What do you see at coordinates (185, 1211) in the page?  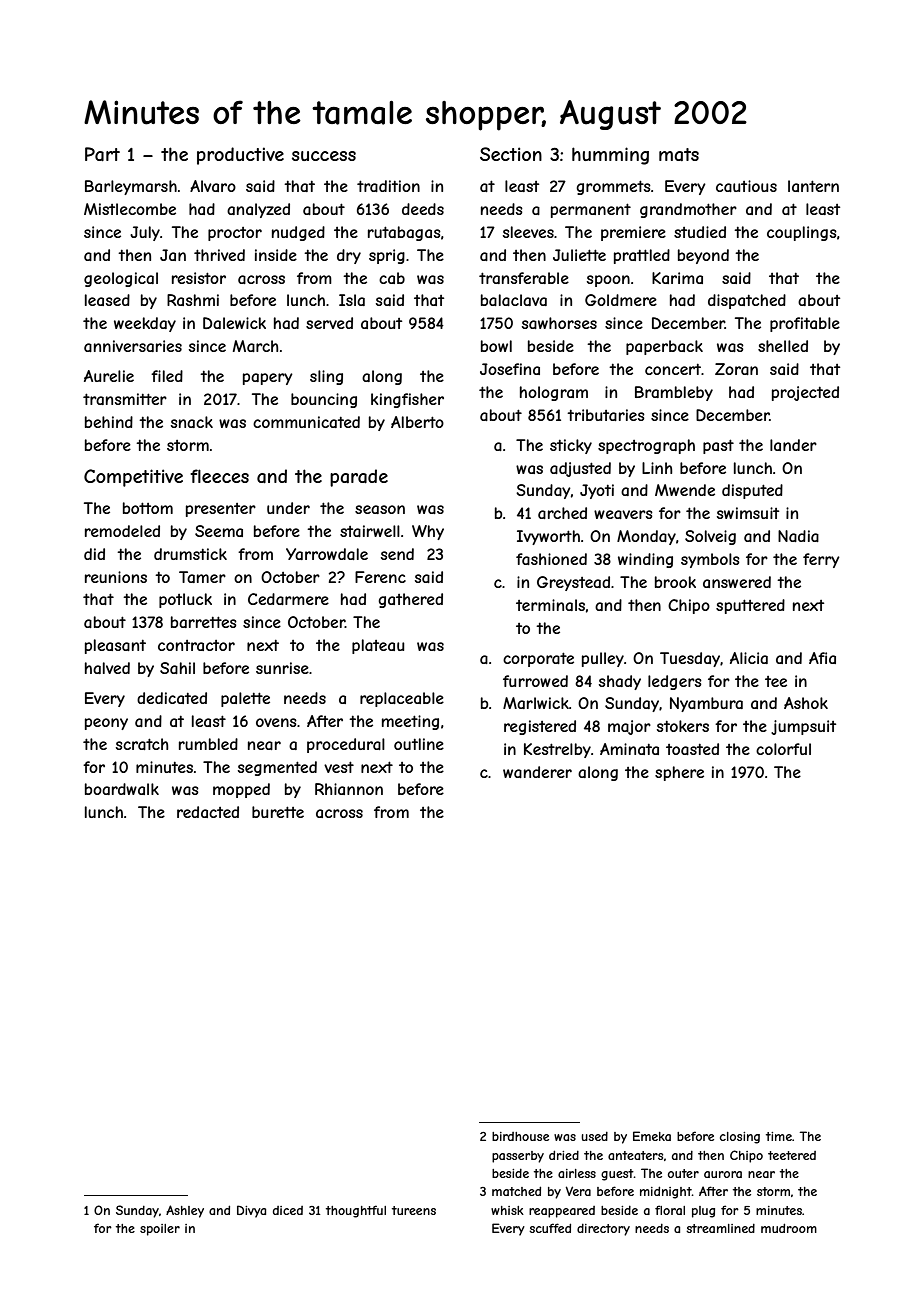 I see `Ashley` at bounding box center [185, 1211].
